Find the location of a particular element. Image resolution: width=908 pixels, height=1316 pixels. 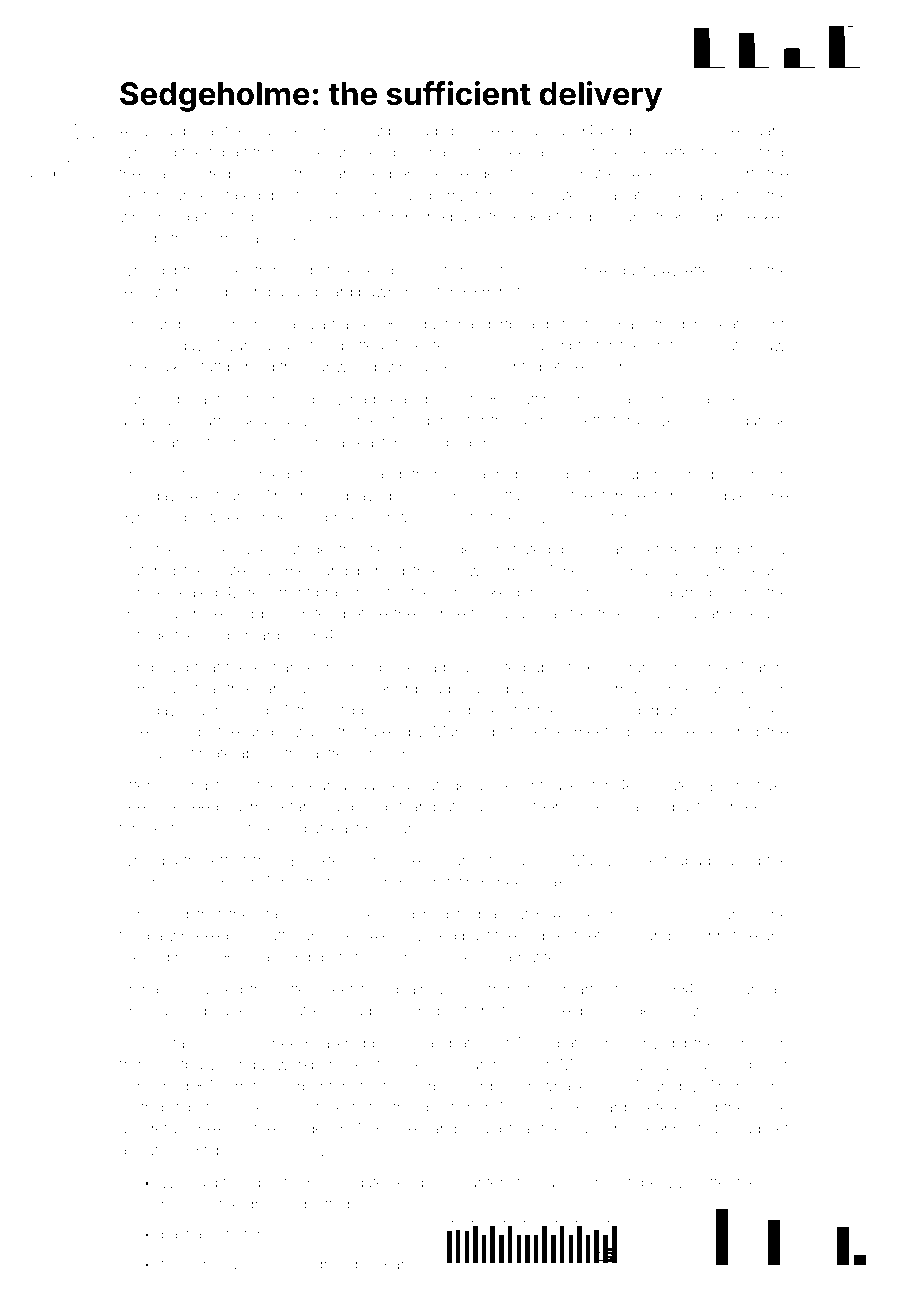

crampons is located at coordinates (655, 668).
